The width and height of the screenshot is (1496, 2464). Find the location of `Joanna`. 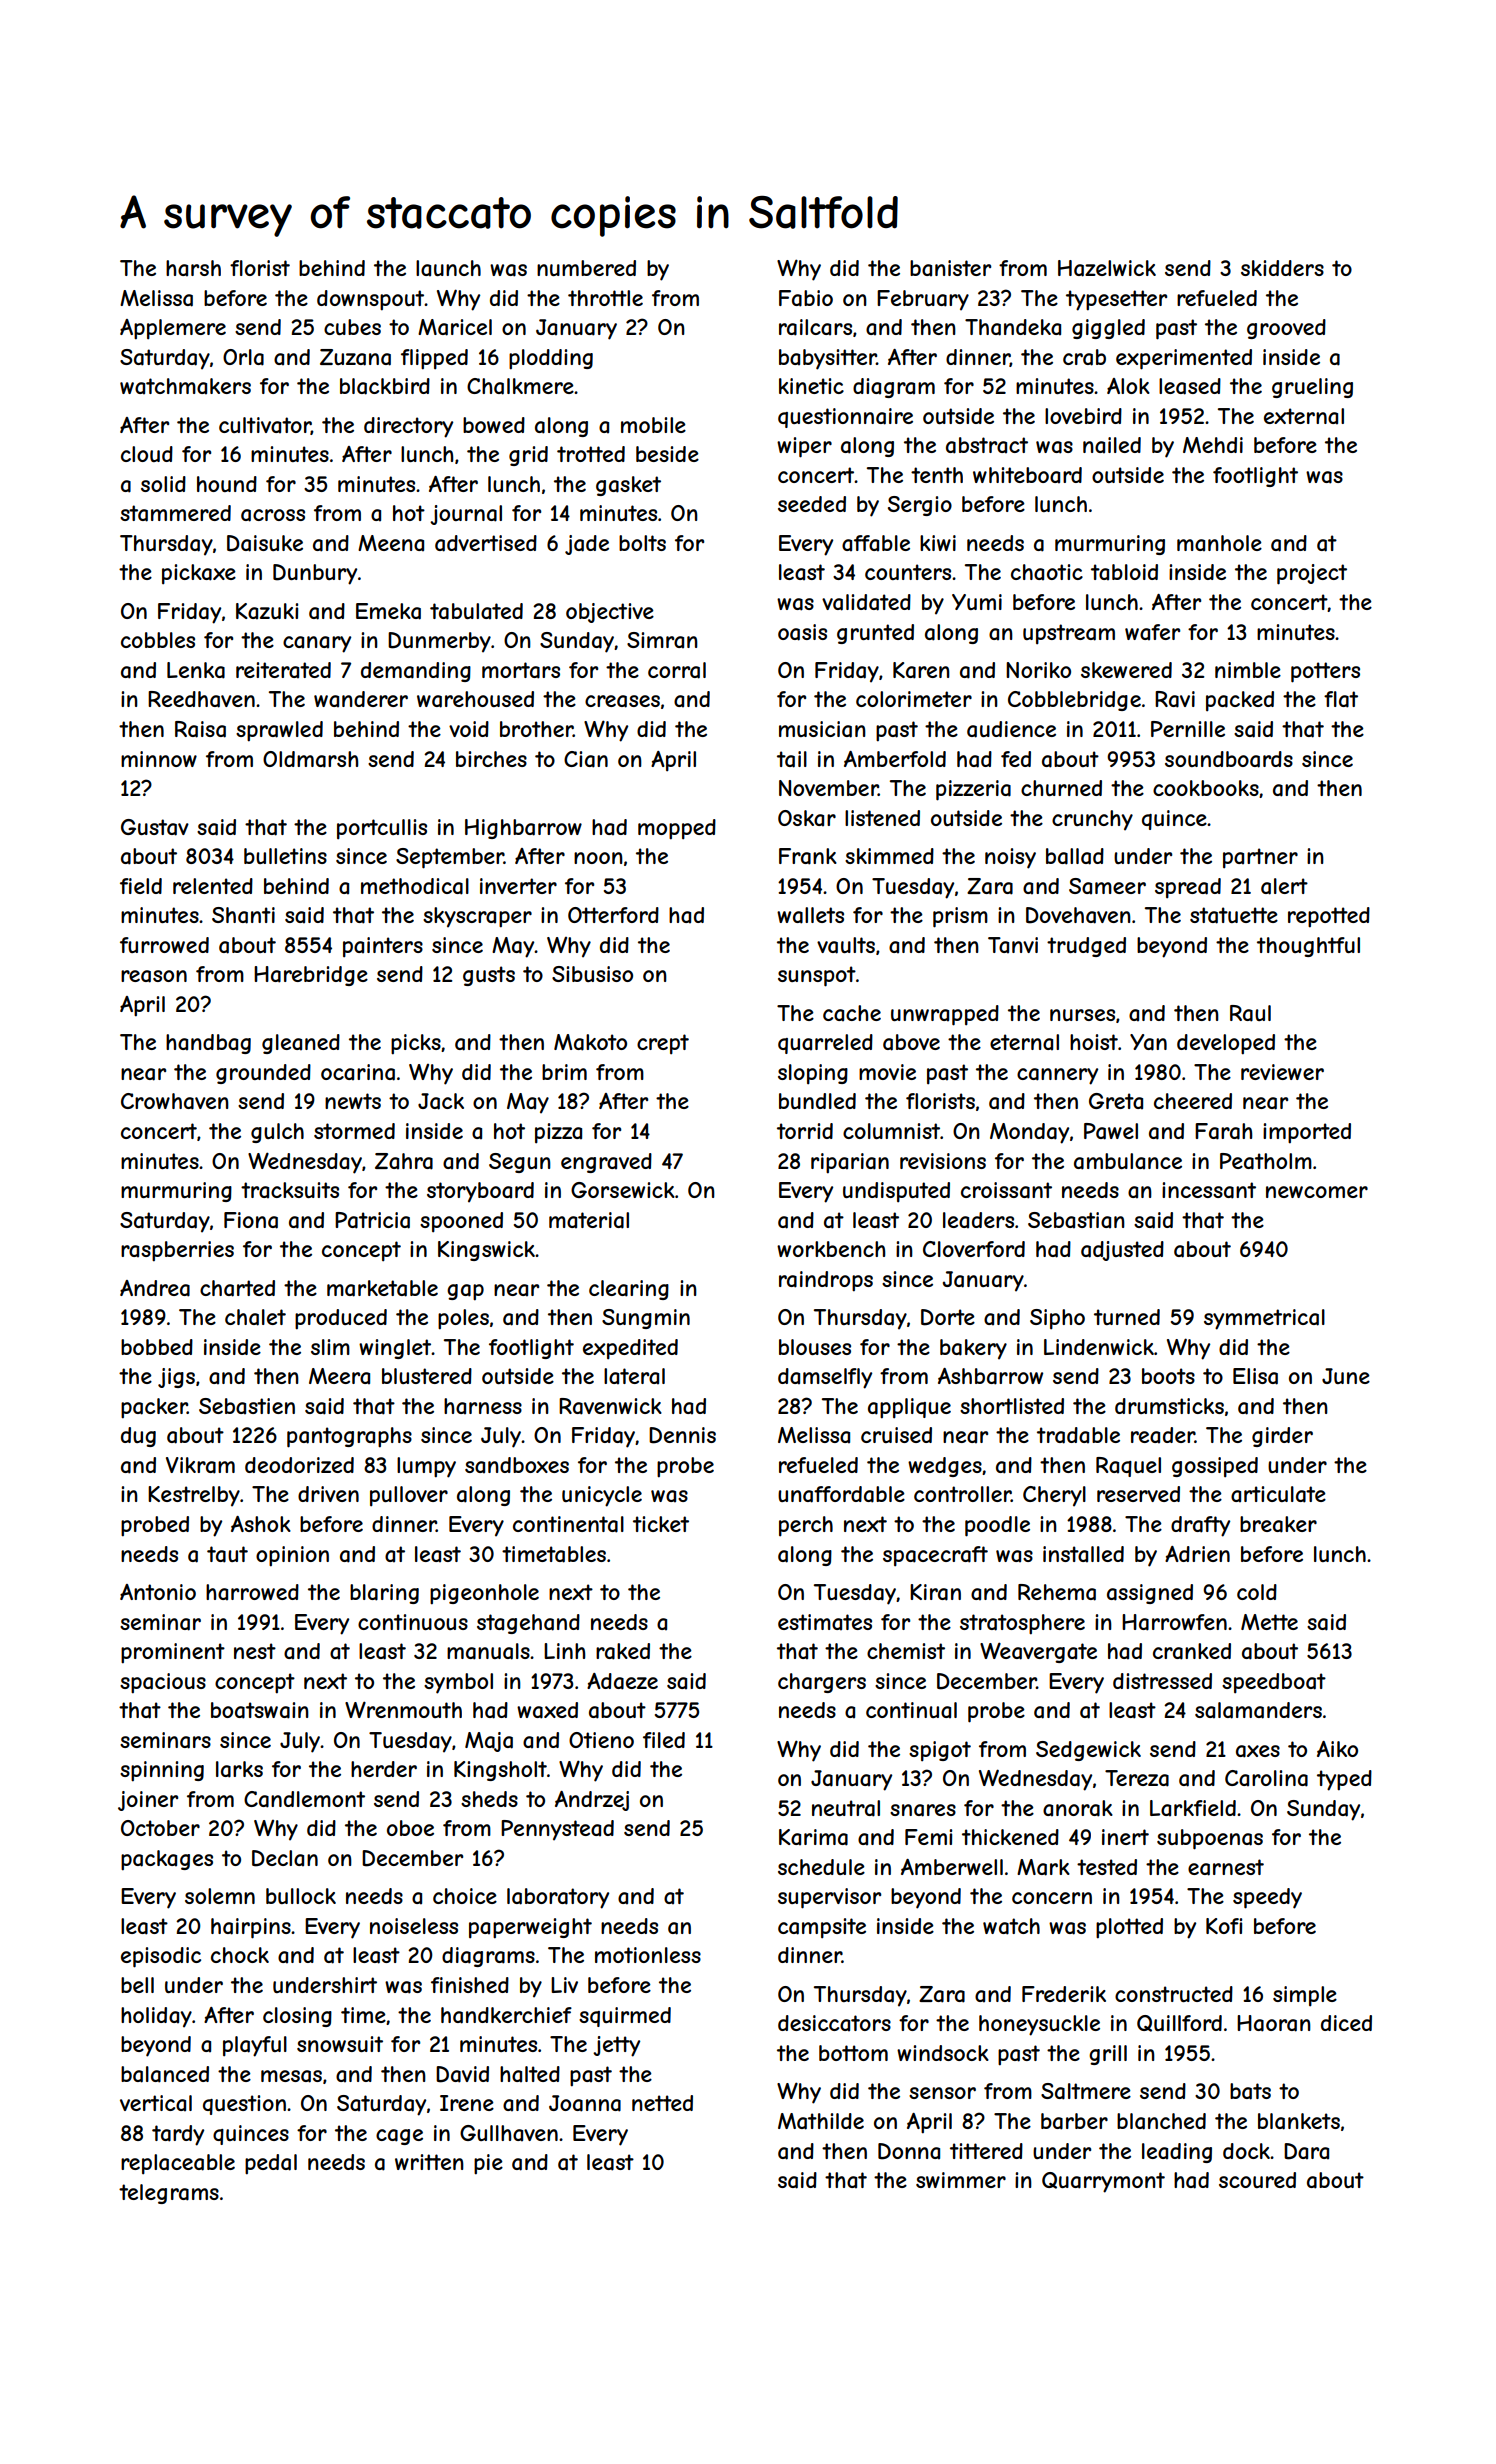

Joanna is located at coordinates (585, 2103).
